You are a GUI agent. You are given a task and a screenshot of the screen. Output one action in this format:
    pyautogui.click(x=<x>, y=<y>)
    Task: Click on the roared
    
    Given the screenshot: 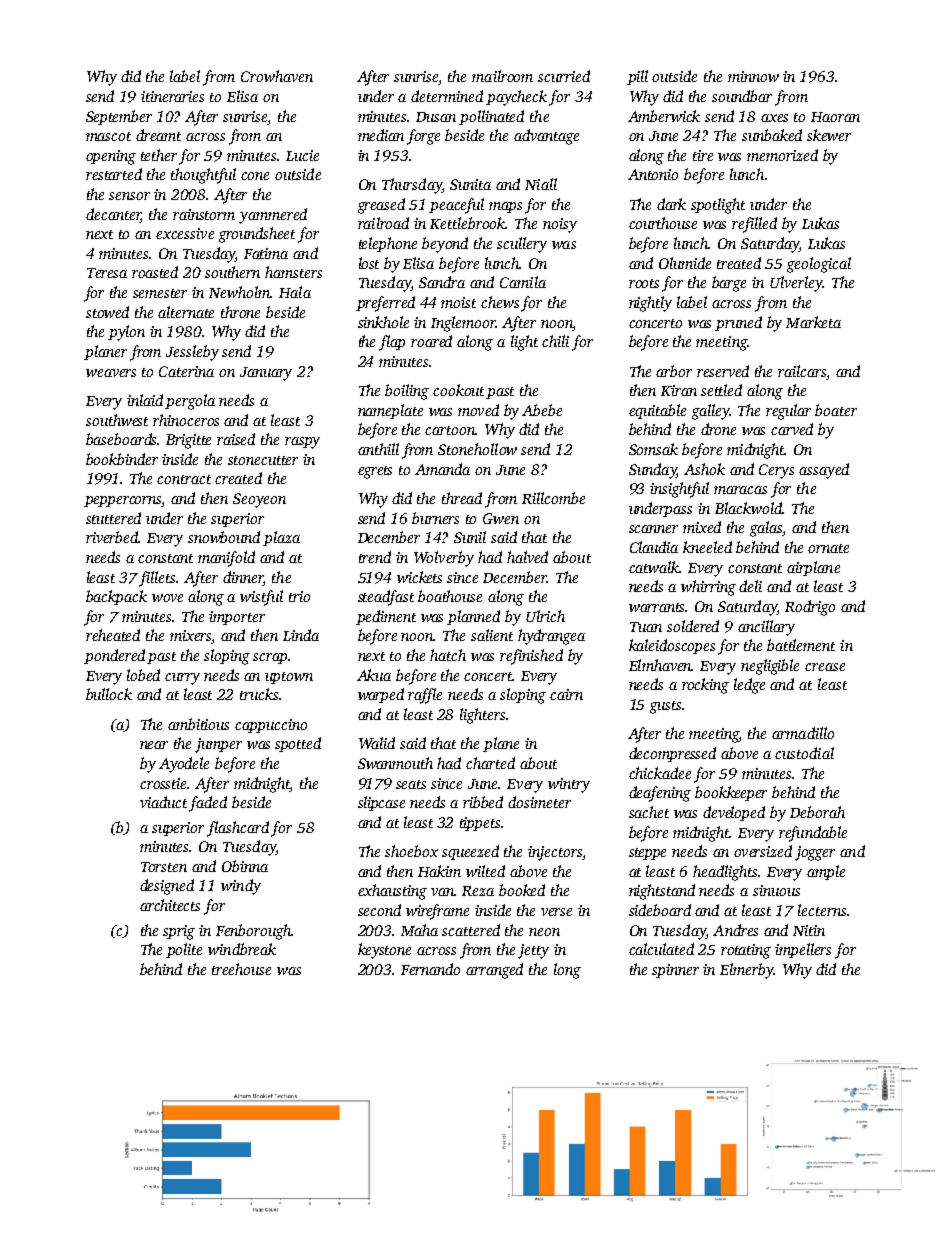 What is the action you would take?
    pyautogui.click(x=431, y=341)
